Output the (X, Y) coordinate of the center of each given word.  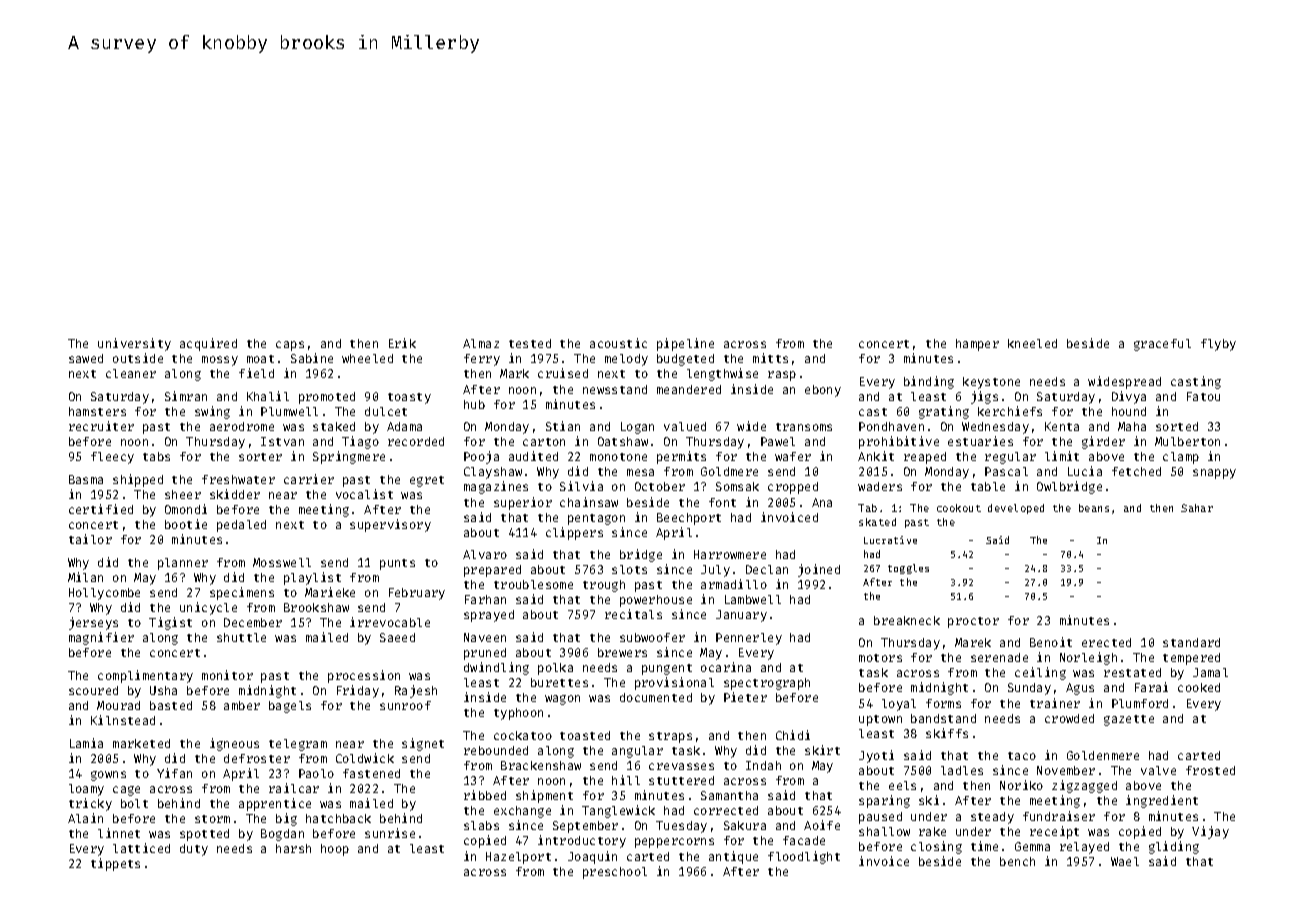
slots (629, 569)
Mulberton (1187, 441)
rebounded (496, 750)
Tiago (360, 442)
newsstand (615, 389)
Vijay (1210, 832)
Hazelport (518, 858)
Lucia (1085, 471)
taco (1022, 756)
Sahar (1197, 508)
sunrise (390, 833)
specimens (242, 593)
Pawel (778, 441)
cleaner (131, 373)
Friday (358, 691)
